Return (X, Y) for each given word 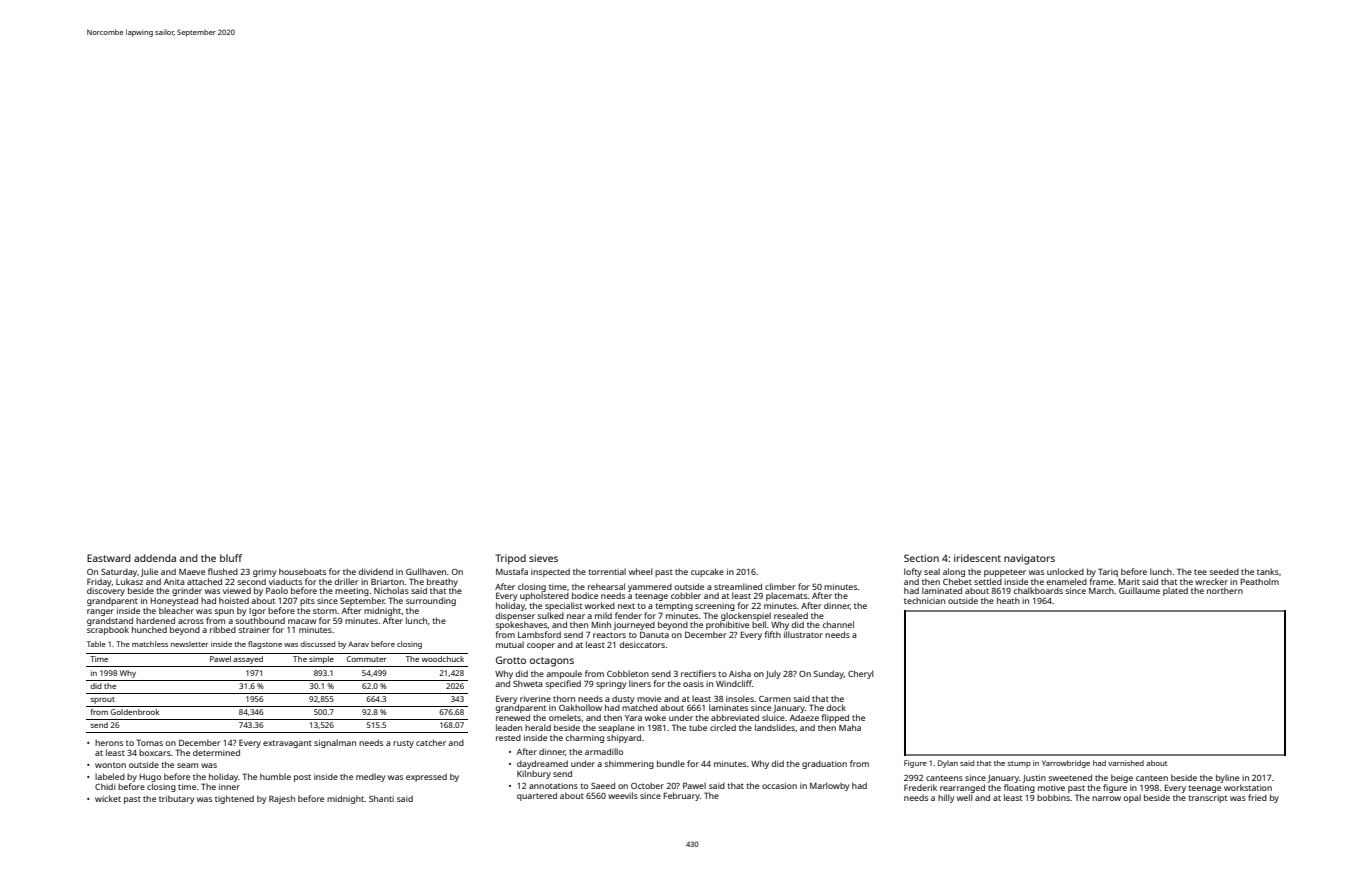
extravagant (287, 744)
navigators (1029, 559)
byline (1227, 778)
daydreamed (542, 764)
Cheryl (861, 674)
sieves (543, 558)
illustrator (803, 634)
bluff (231, 558)
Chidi (105, 786)
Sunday (829, 674)
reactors (609, 635)
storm (325, 611)
